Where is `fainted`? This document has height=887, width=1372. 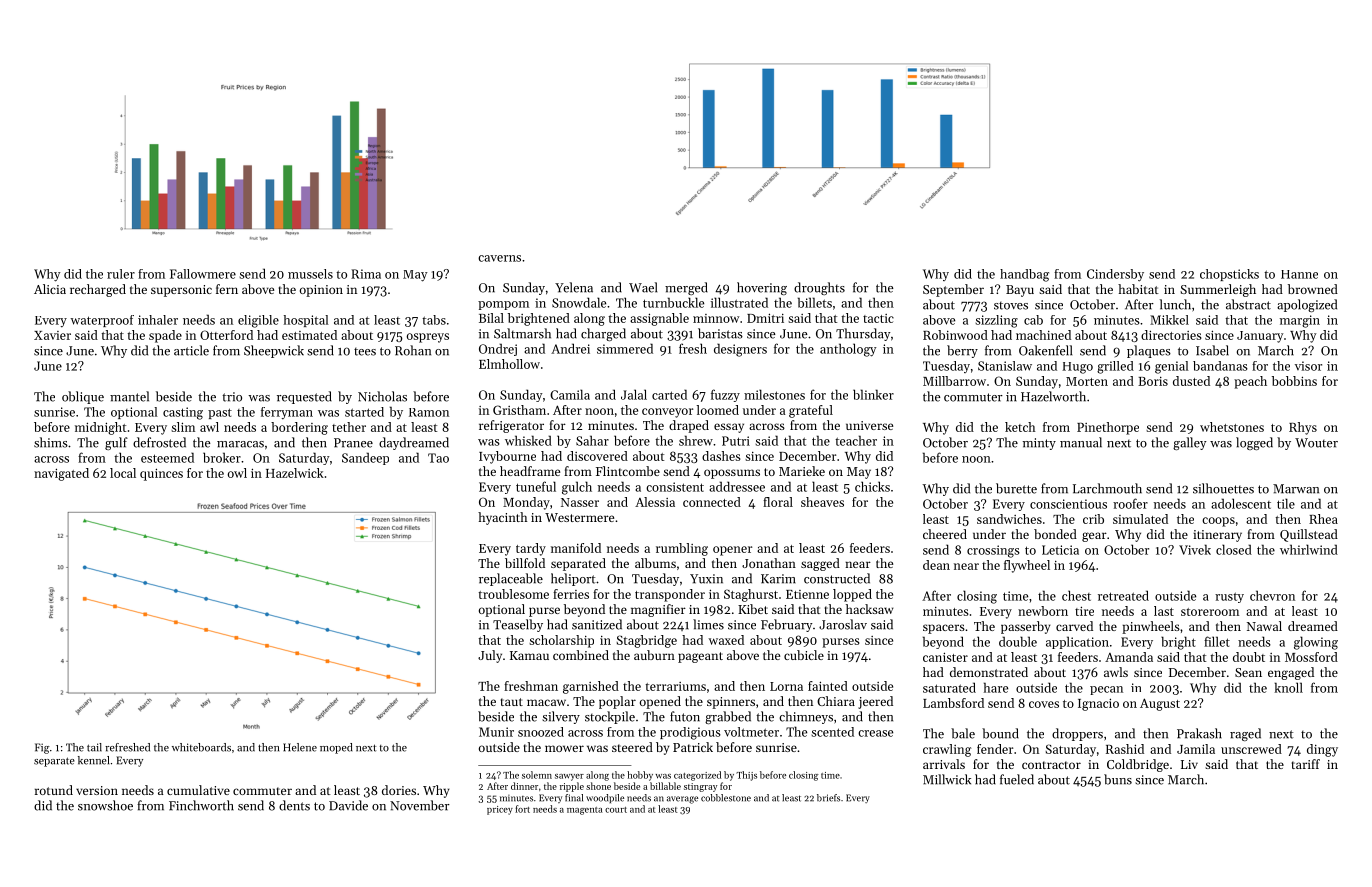 fainted is located at coordinates (828, 686).
